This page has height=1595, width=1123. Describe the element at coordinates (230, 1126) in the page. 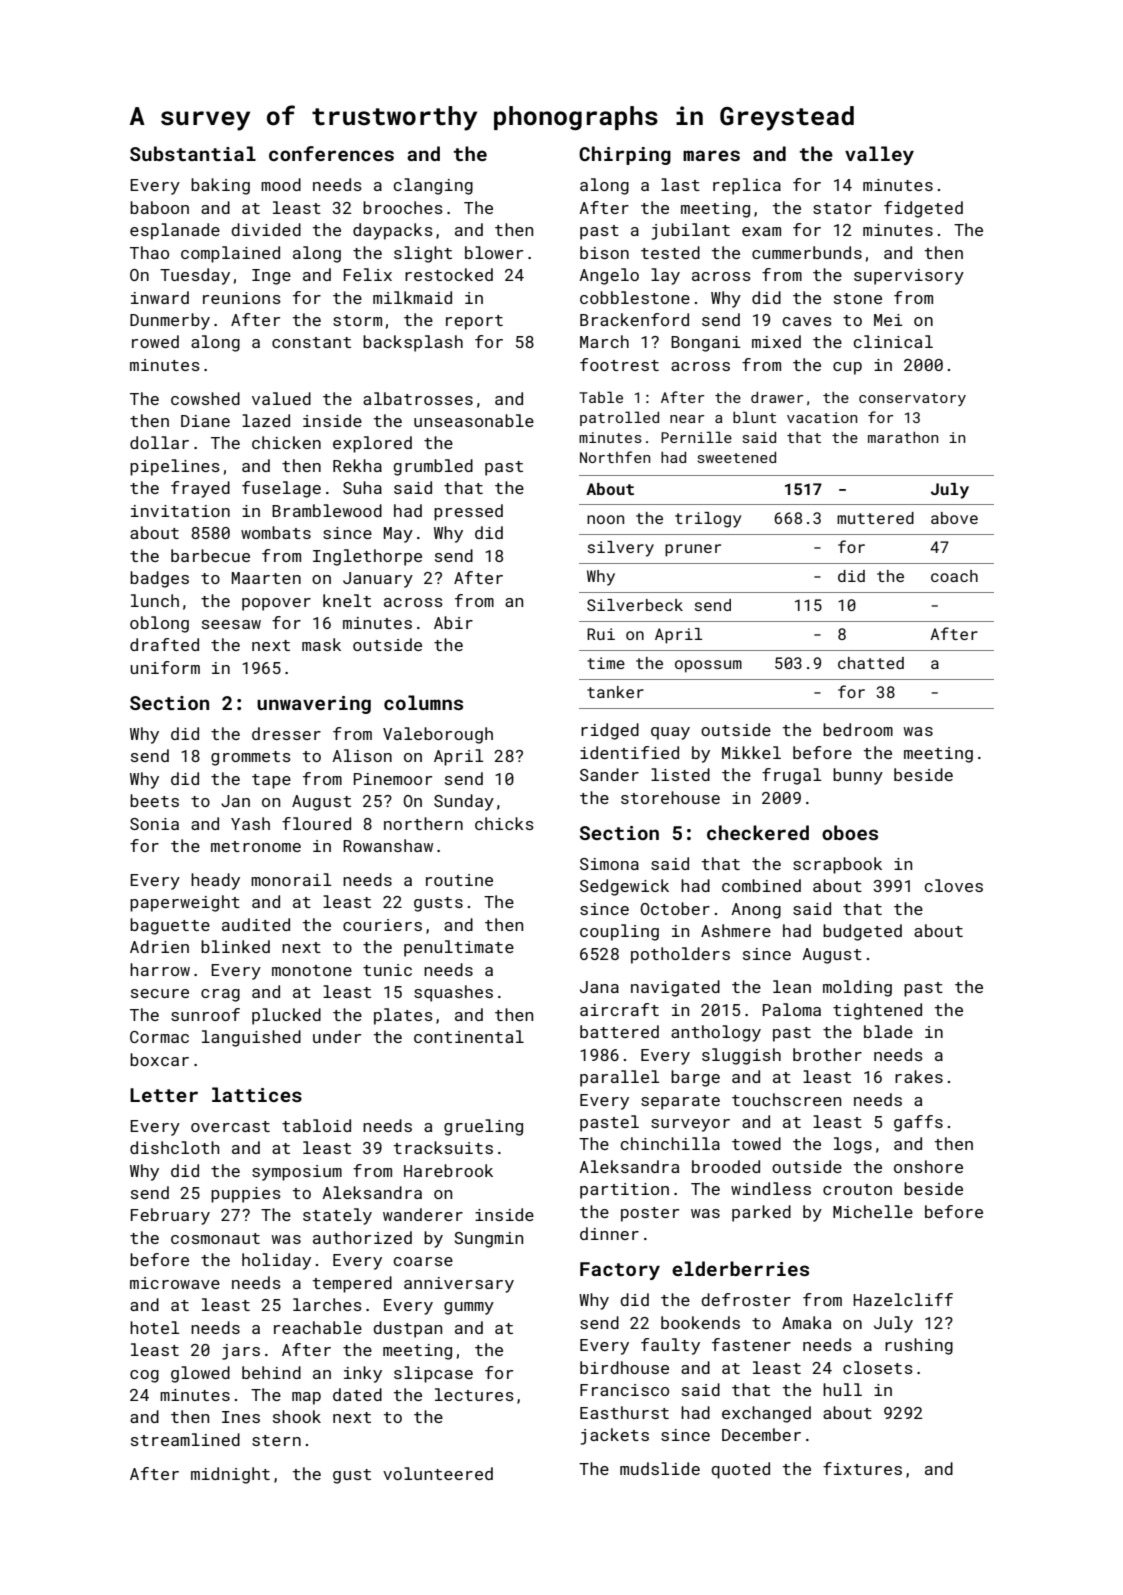

I see `overcast` at that location.
